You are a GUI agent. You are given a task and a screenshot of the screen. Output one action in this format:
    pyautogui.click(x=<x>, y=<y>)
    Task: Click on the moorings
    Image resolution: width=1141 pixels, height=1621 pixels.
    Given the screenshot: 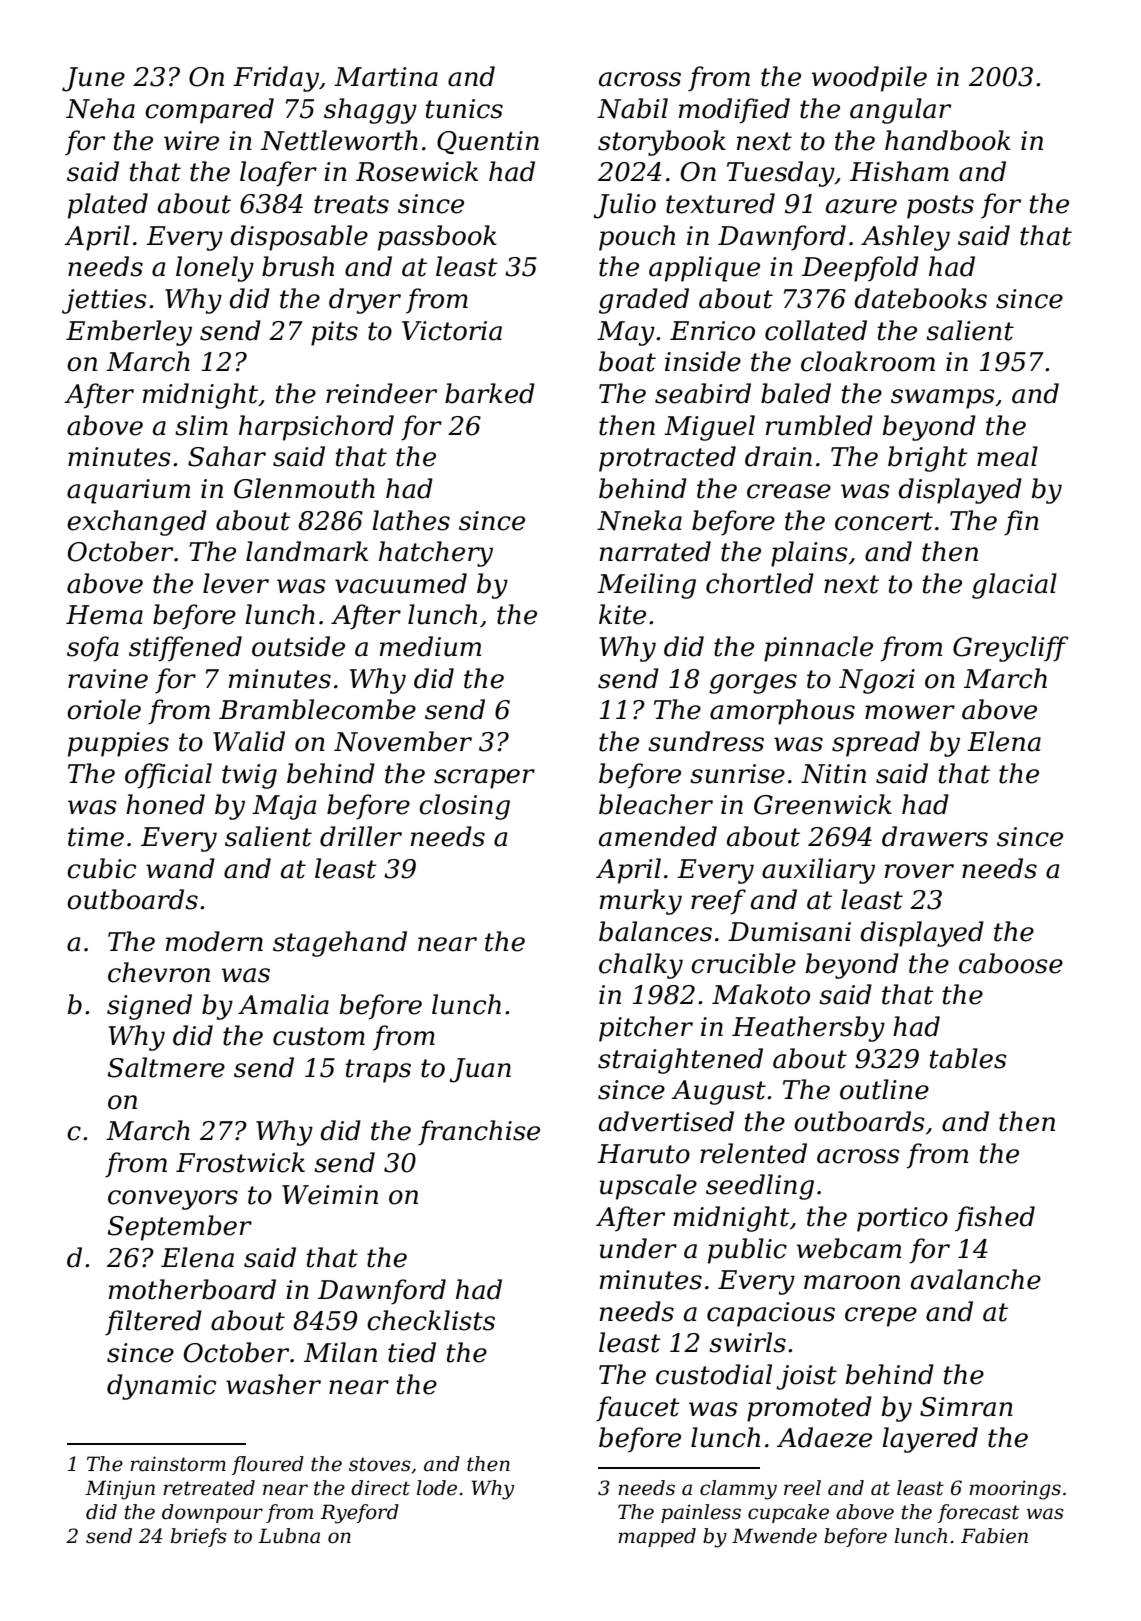 What is the action you would take?
    pyautogui.click(x=1015, y=1490)
